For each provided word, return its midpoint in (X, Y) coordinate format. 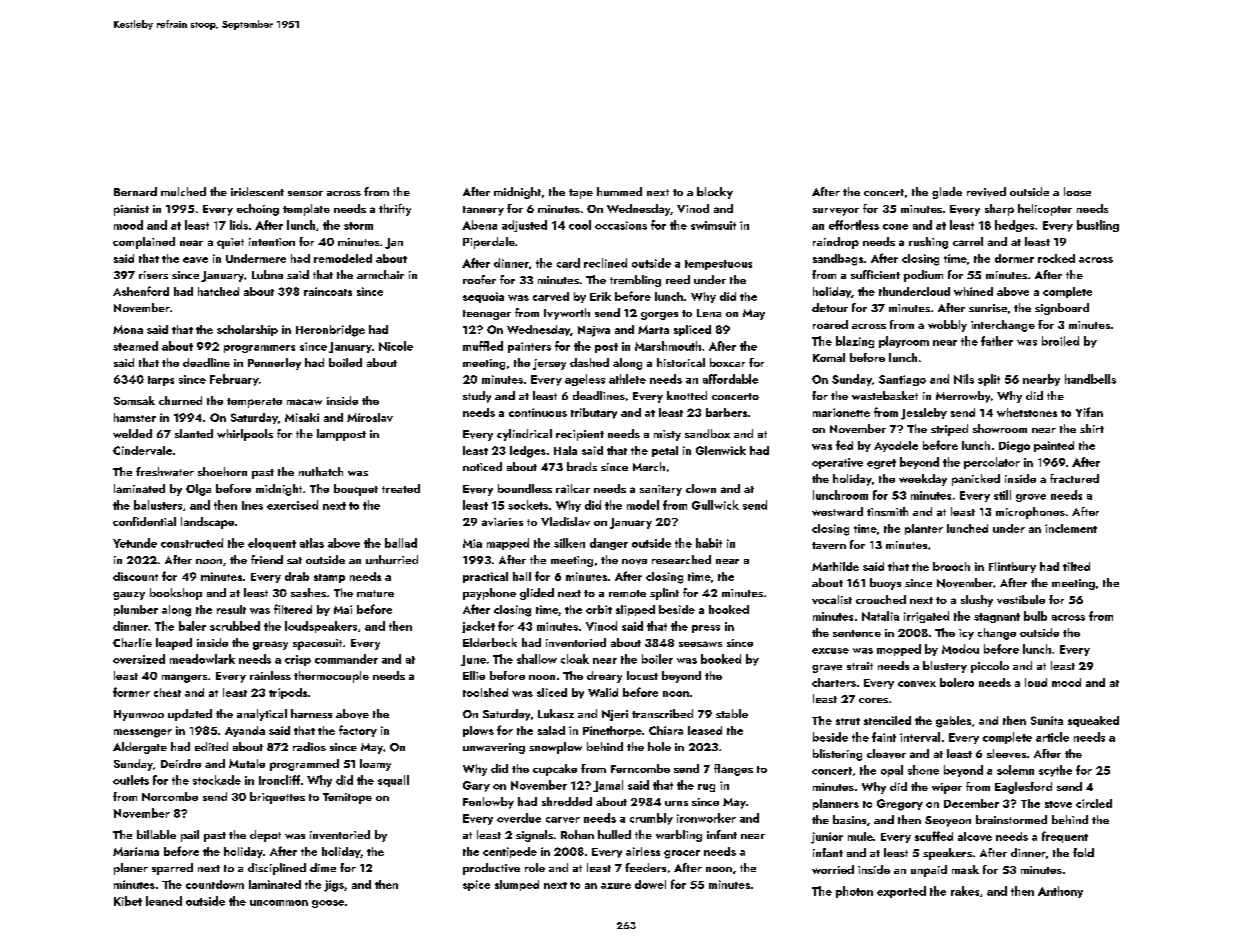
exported (901, 892)
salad (551, 730)
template (306, 210)
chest (167, 692)
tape (581, 194)
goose (328, 904)
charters (834, 682)
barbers (726, 412)
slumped (517, 885)
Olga (198, 490)
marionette (841, 412)
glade (947, 193)
